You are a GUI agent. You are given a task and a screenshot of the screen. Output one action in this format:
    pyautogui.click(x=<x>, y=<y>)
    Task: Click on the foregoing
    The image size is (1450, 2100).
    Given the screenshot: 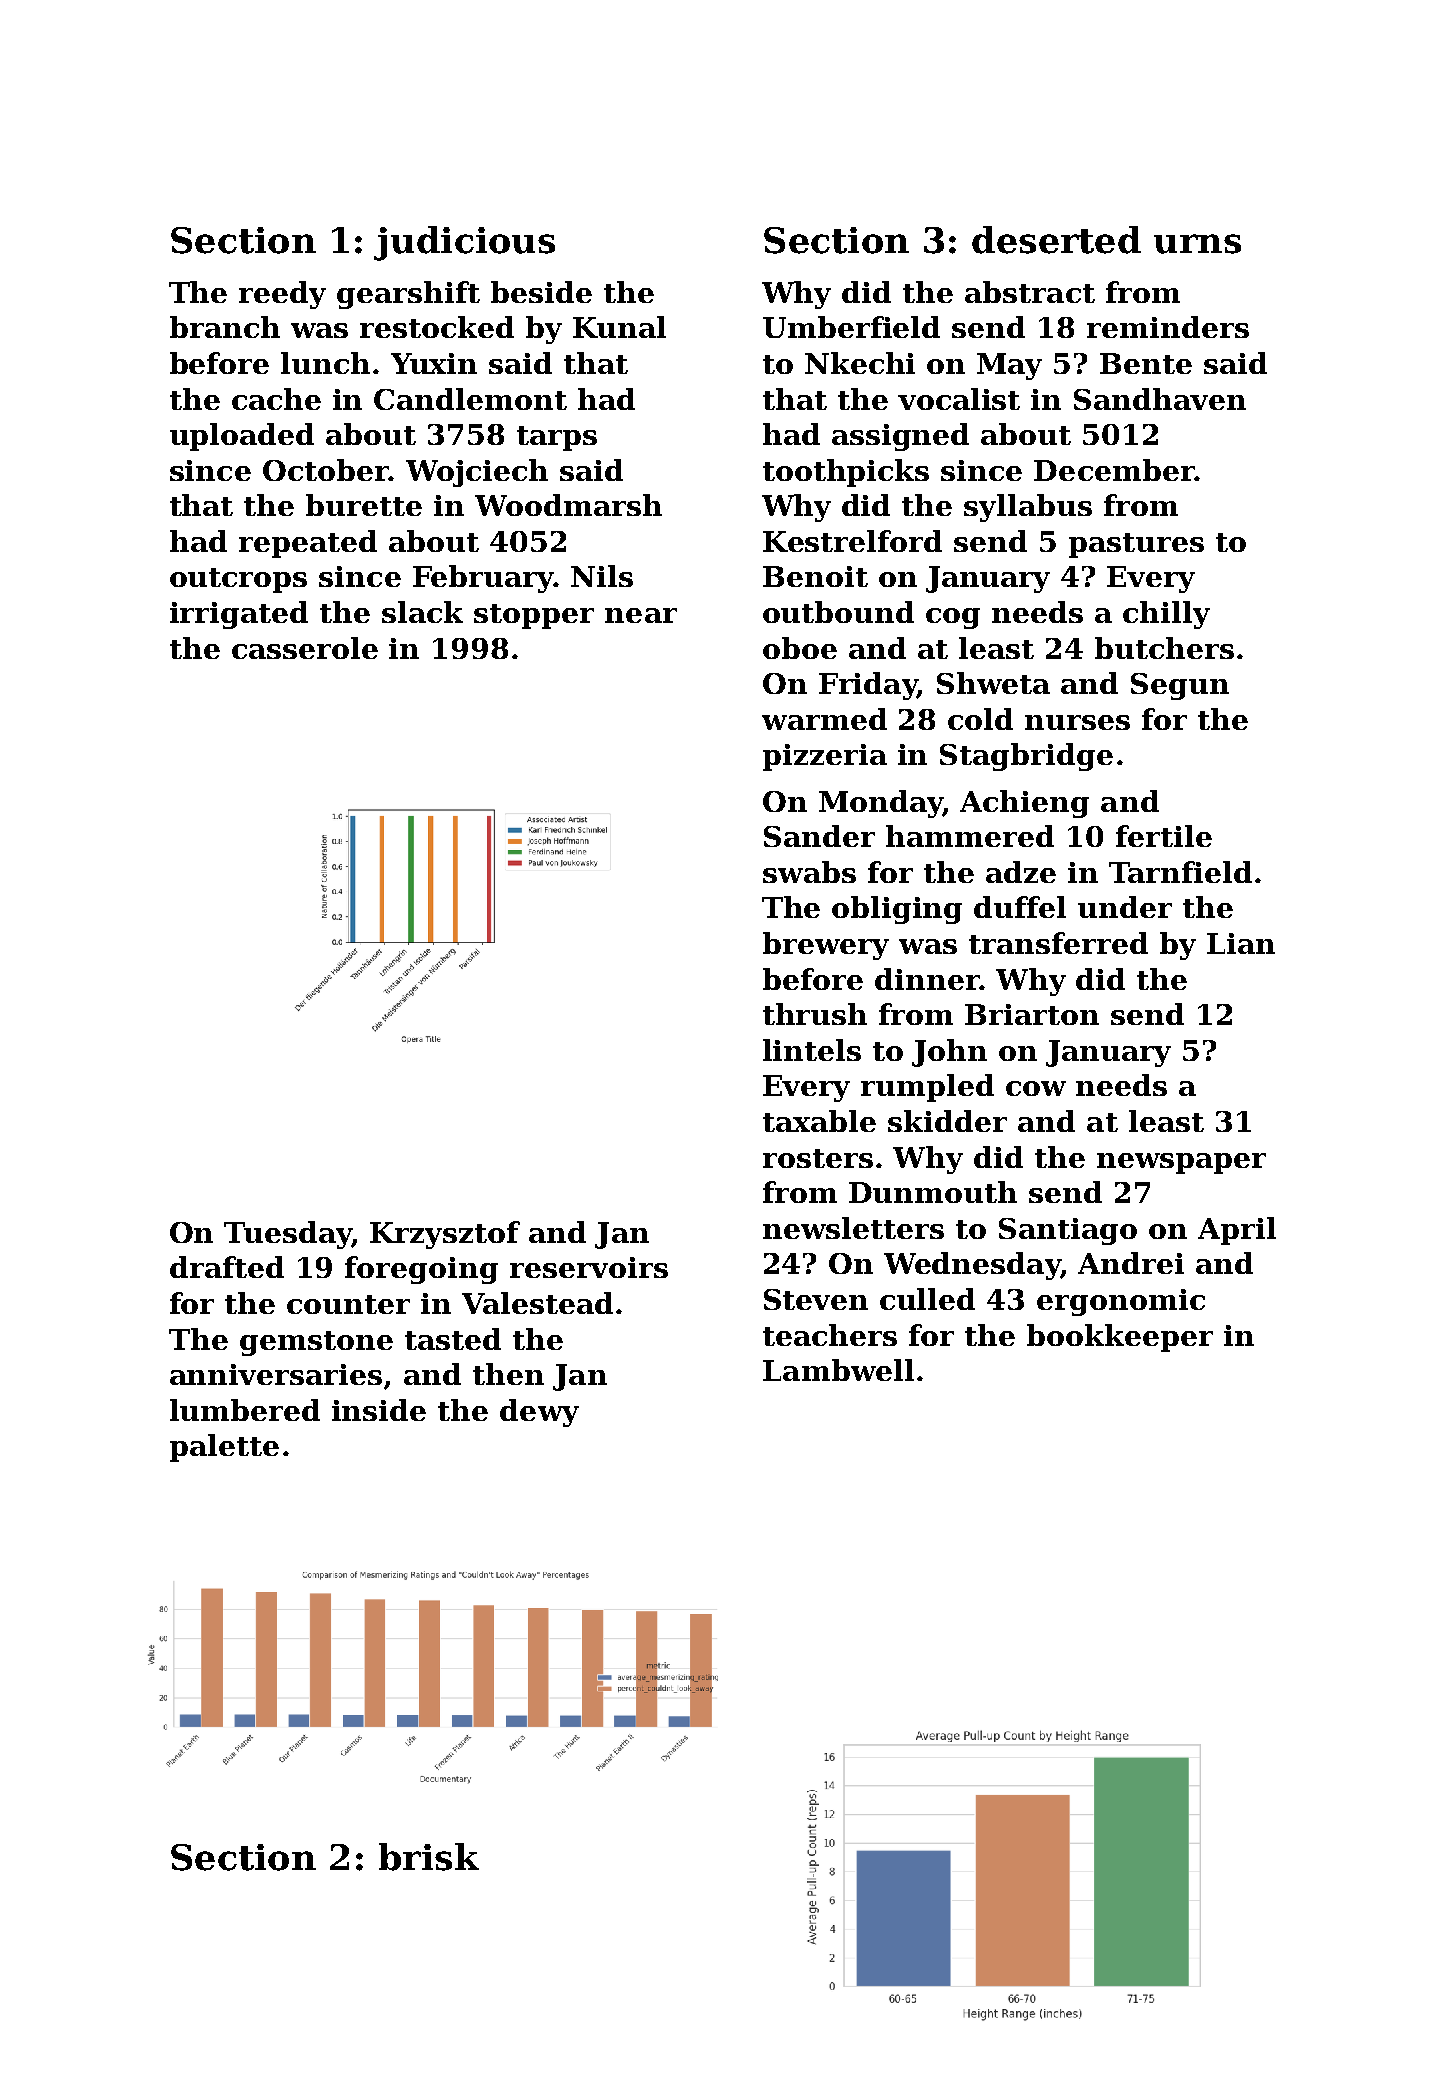 What is the action you would take?
    pyautogui.click(x=421, y=1270)
